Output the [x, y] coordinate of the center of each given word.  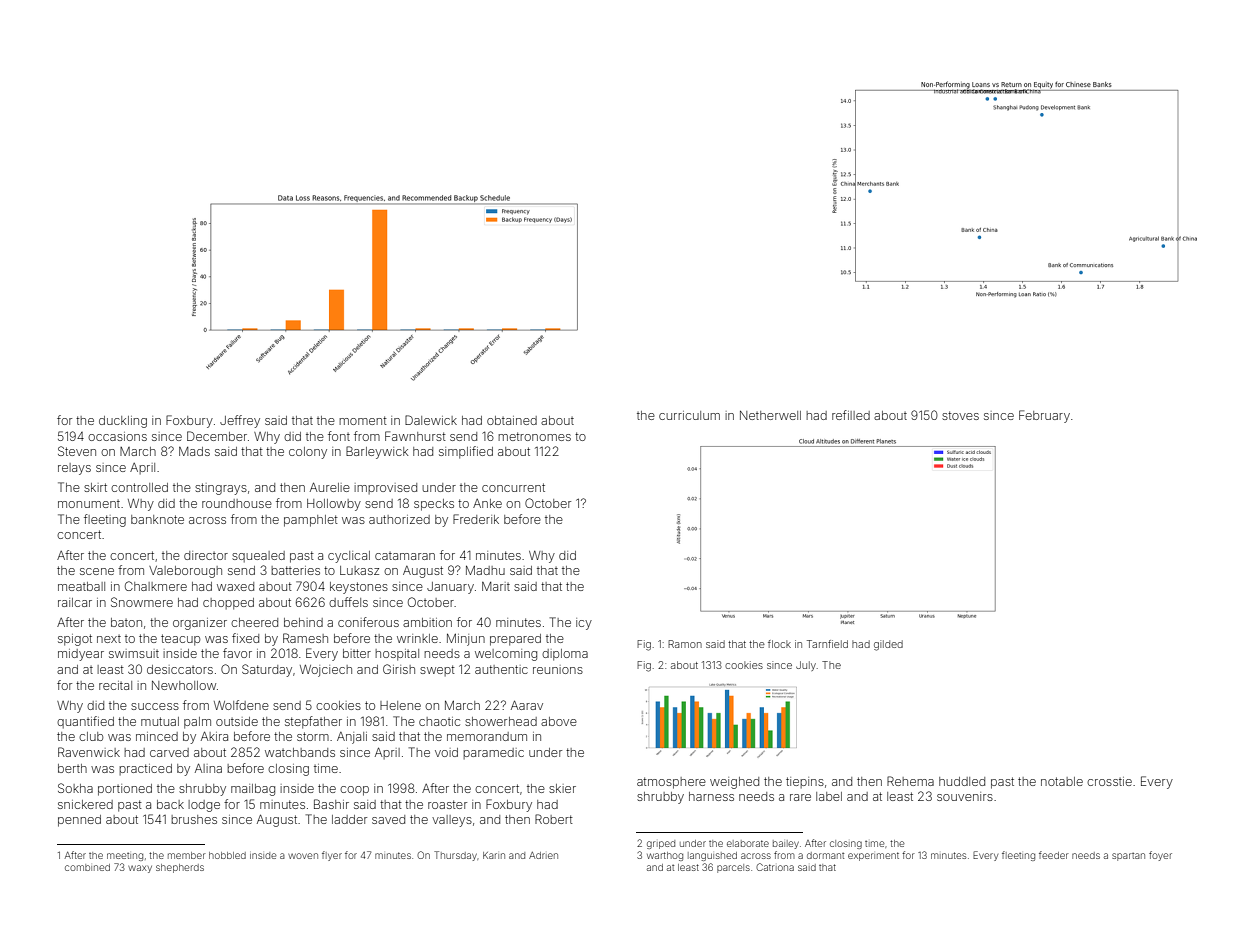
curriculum [689, 415]
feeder [1054, 855]
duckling [123, 422]
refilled [851, 415]
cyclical [349, 557]
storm [313, 736]
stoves [960, 415]
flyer [332, 856]
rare [800, 797]
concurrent [513, 487]
